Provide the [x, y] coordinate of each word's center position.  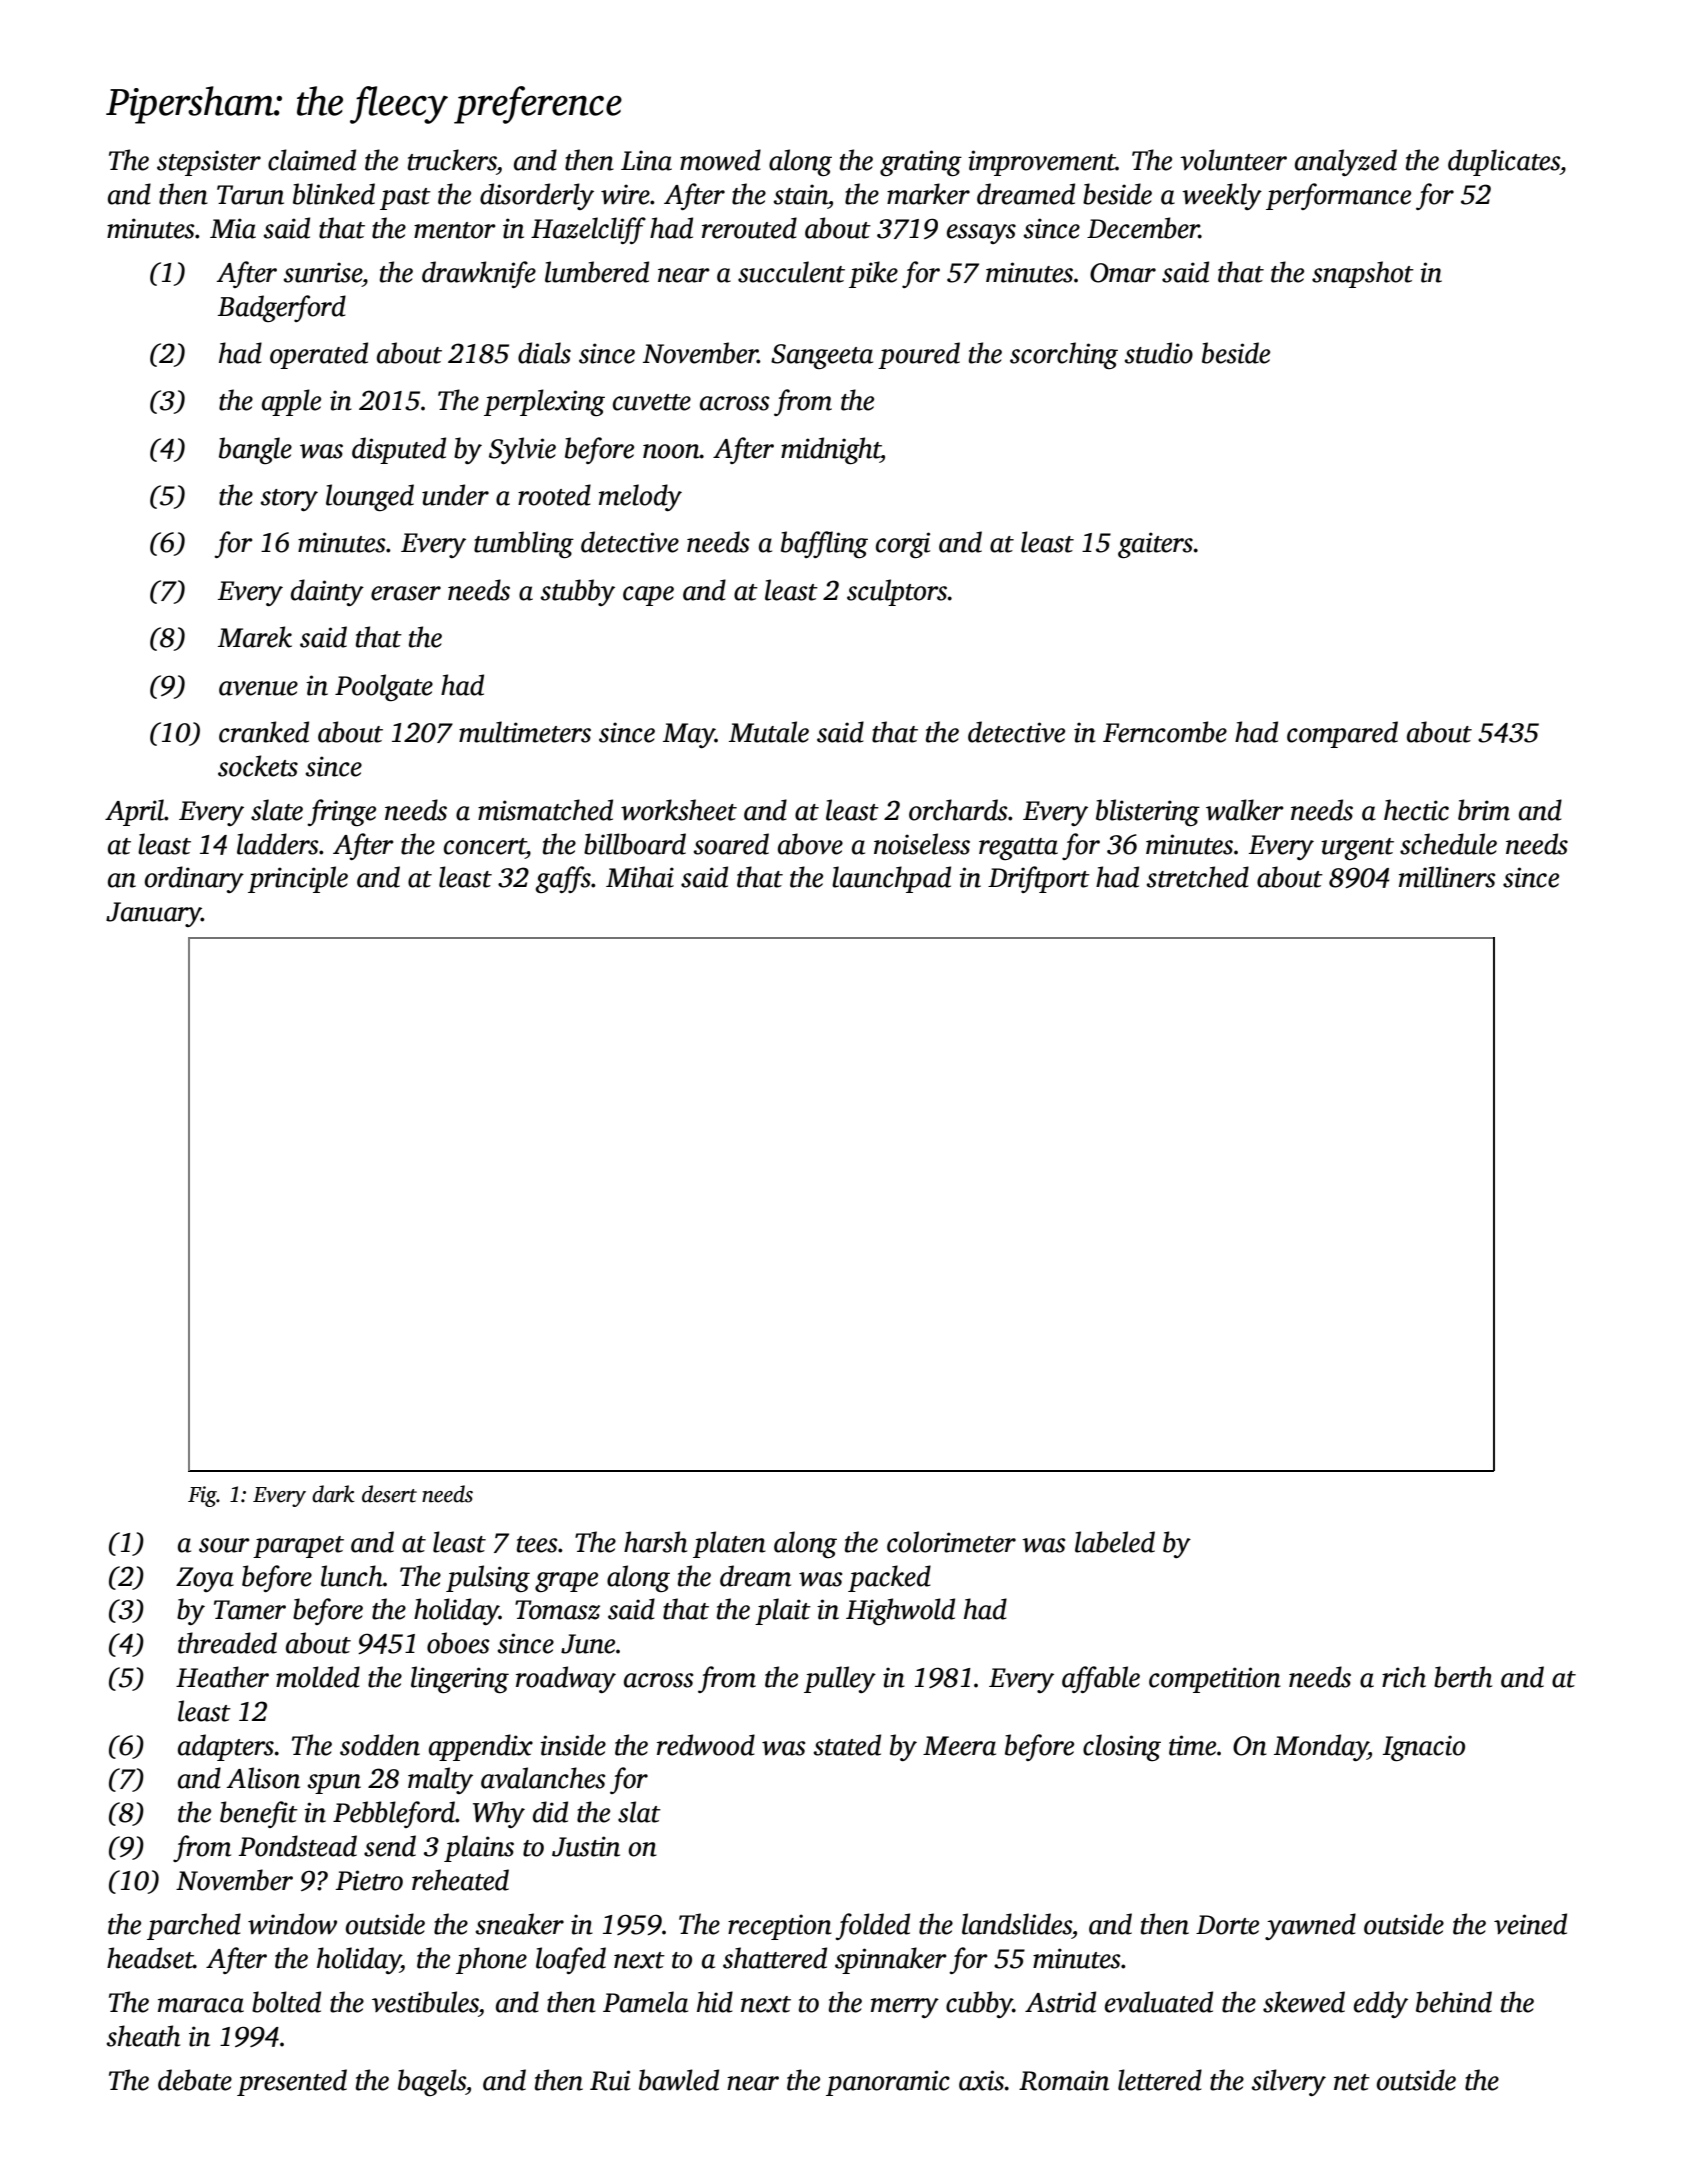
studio [1158, 353]
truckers [452, 160]
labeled [1115, 1542]
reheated [460, 1880]
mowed [720, 160]
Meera [959, 1746]
